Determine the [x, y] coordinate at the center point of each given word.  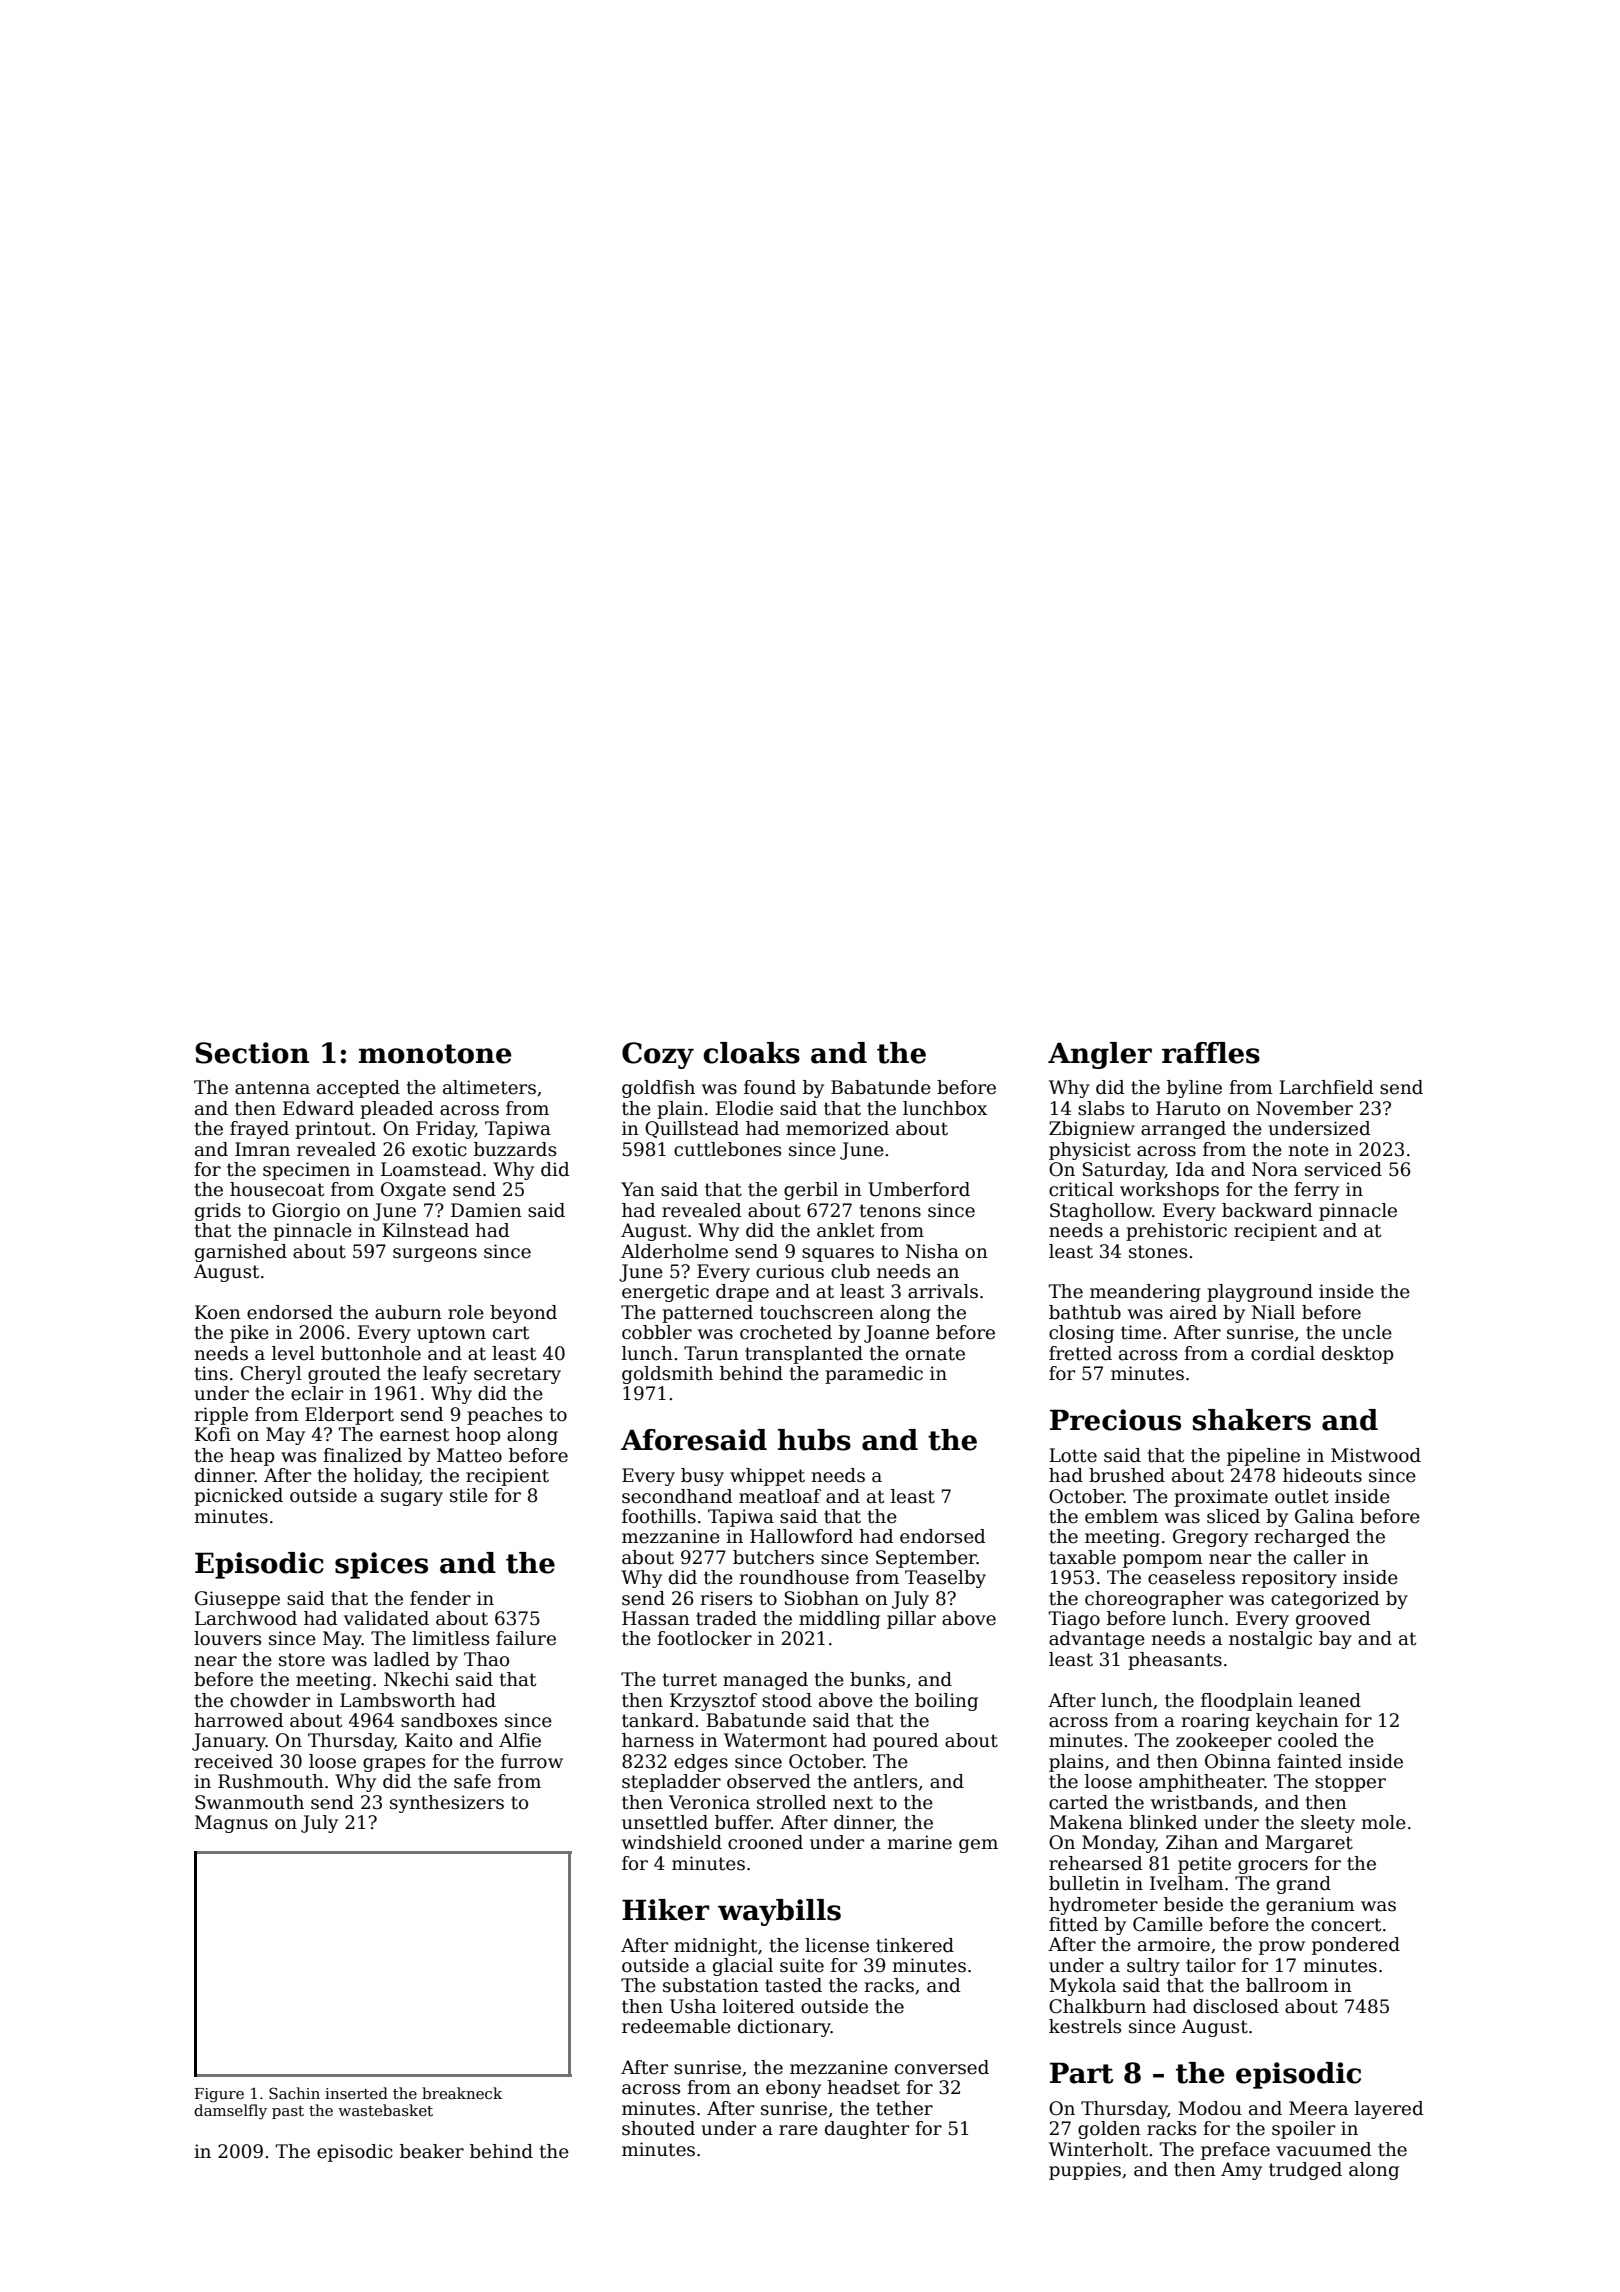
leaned [1330, 1700]
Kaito [428, 1740]
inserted [356, 2093]
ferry [1316, 1191]
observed [769, 1781]
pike [249, 1334]
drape [742, 1293]
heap [252, 1457]
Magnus [231, 1824]
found [770, 1087]
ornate [935, 1354]
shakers [1252, 1420]
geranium [1310, 1906]
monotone [435, 1054]
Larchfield [1326, 1087]
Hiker [665, 1910]
